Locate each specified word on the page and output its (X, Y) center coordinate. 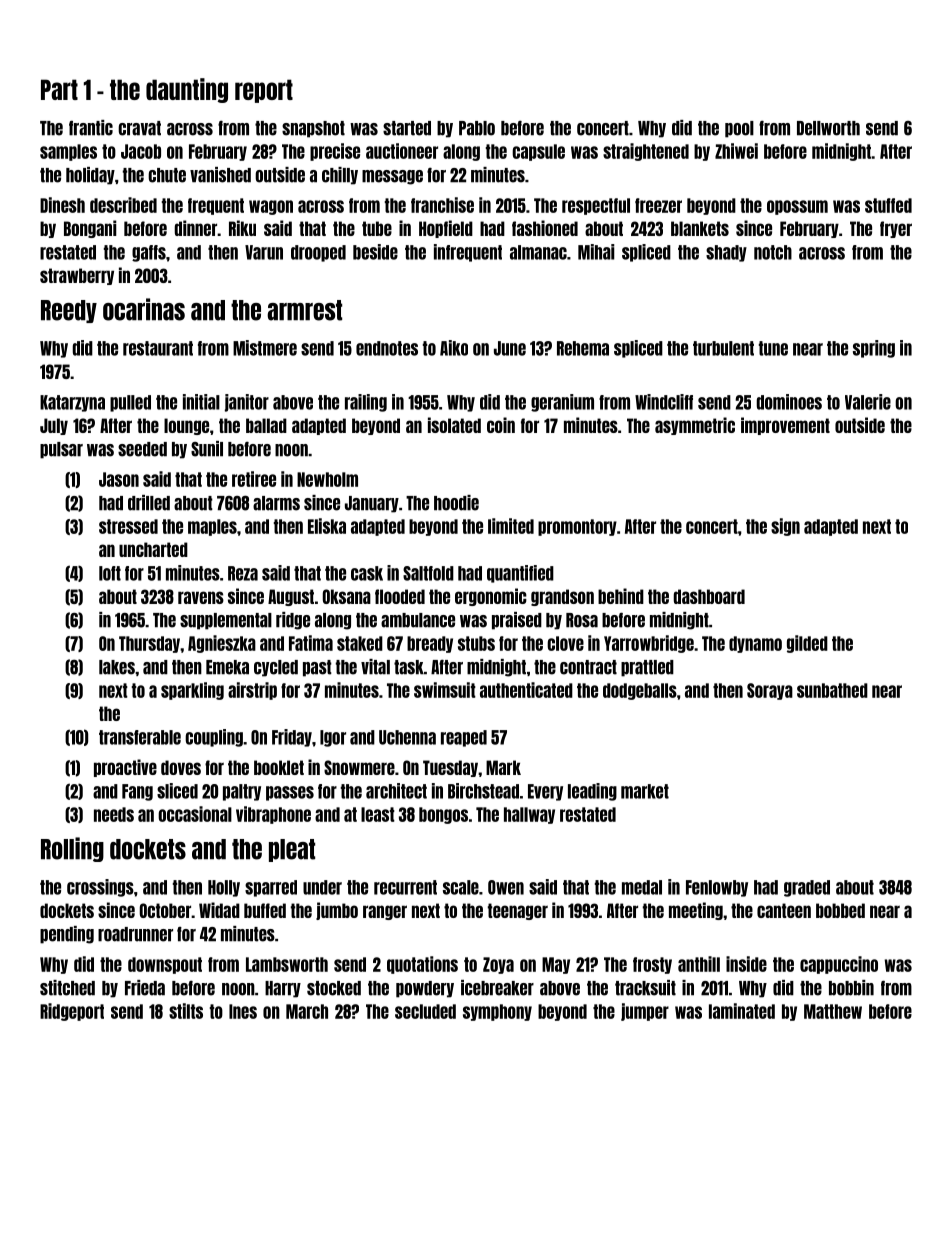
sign (785, 527)
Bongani (90, 229)
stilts (186, 1011)
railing (366, 403)
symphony (497, 1012)
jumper (645, 1012)
